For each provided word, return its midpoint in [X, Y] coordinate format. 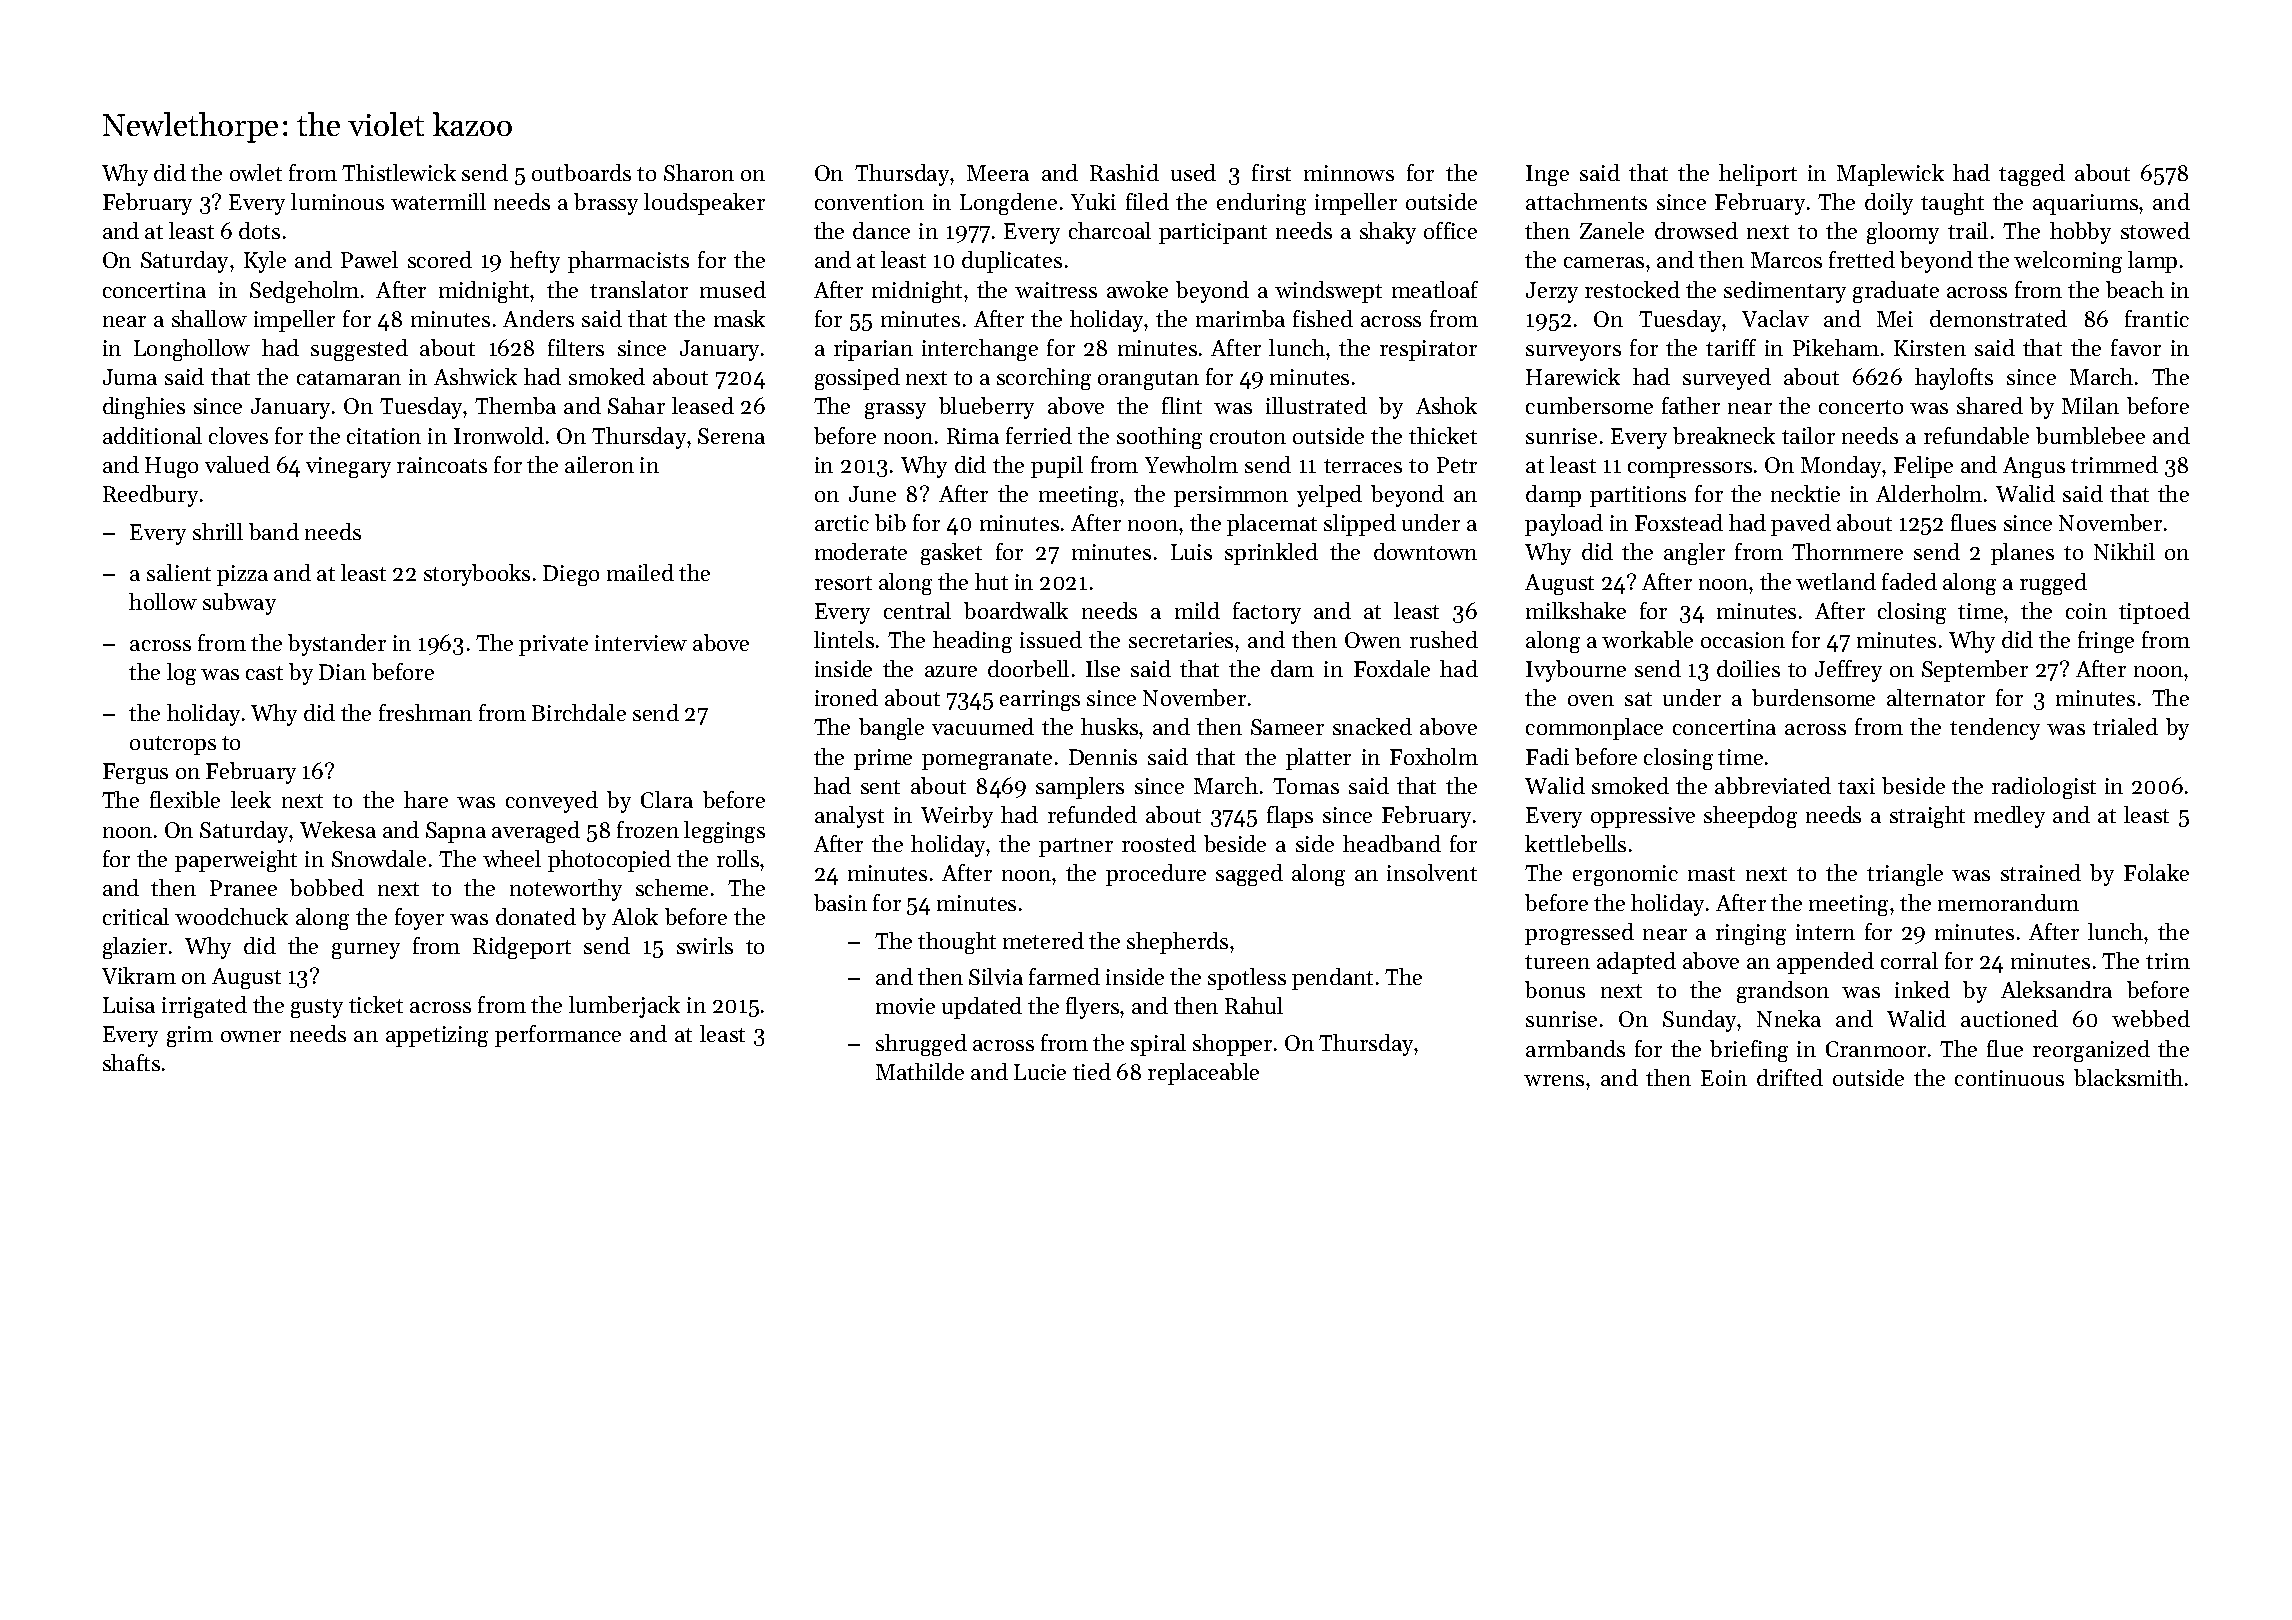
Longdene [1008, 204]
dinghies [144, 408]
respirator [1428, 350]
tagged [2032, 175]
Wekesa [338, 829]
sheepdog [1750, 817]
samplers [1080, 788]
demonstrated [1998, 318]
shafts [131, 1062]
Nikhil [2124, 551]
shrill [218, 531]
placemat [1272, 525]
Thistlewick [399, 172]
